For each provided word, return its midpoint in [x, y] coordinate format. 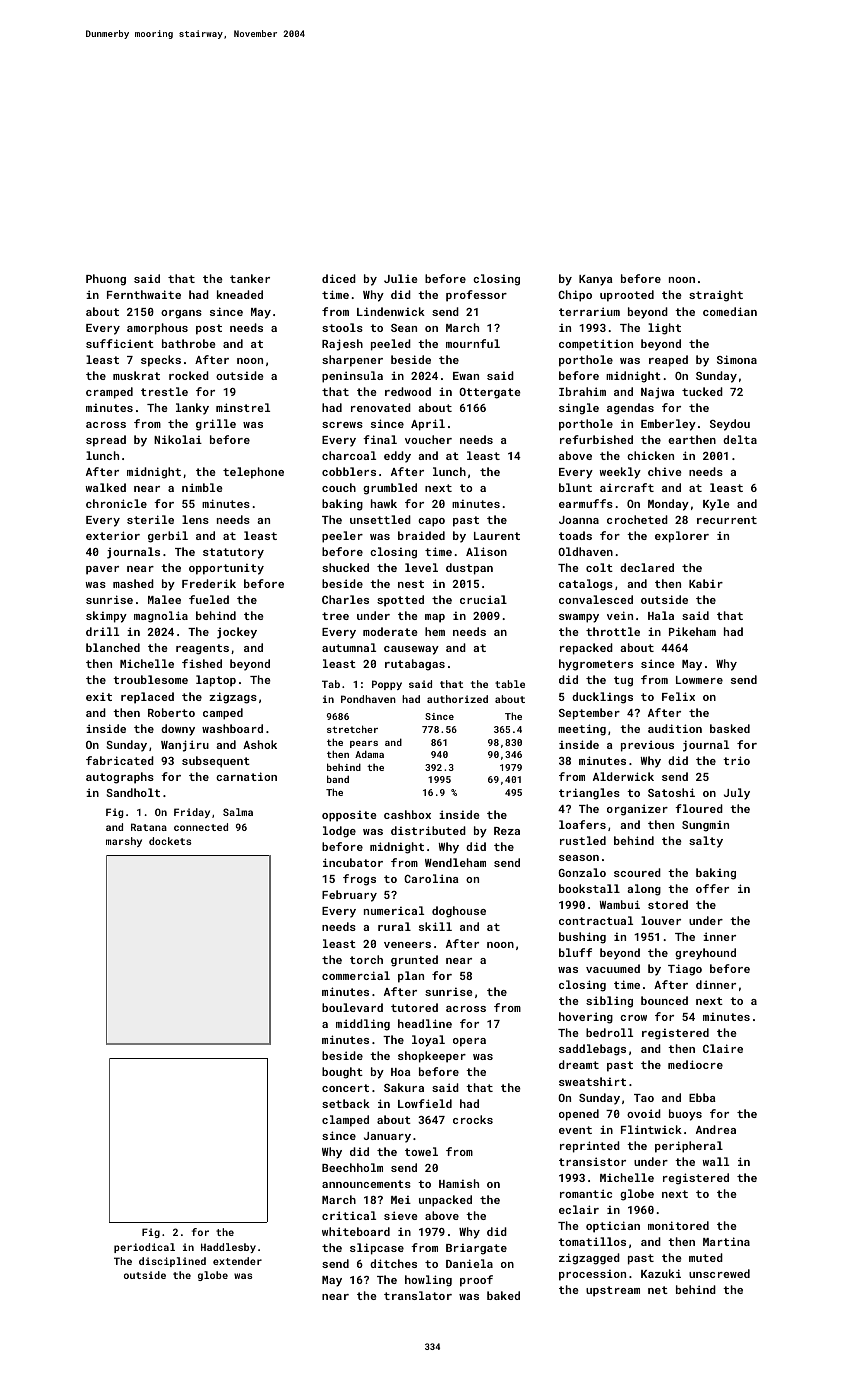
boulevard [352, 1007]
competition [596, 345]
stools [342, 327]
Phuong [106, 280]
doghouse [459, 912]
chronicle [116, 503]
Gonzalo [582, 872]
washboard [232, 728]
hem [435, 631]
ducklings [602, 698]
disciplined [172, 1262]
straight [716, 296]
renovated [381, 407]
